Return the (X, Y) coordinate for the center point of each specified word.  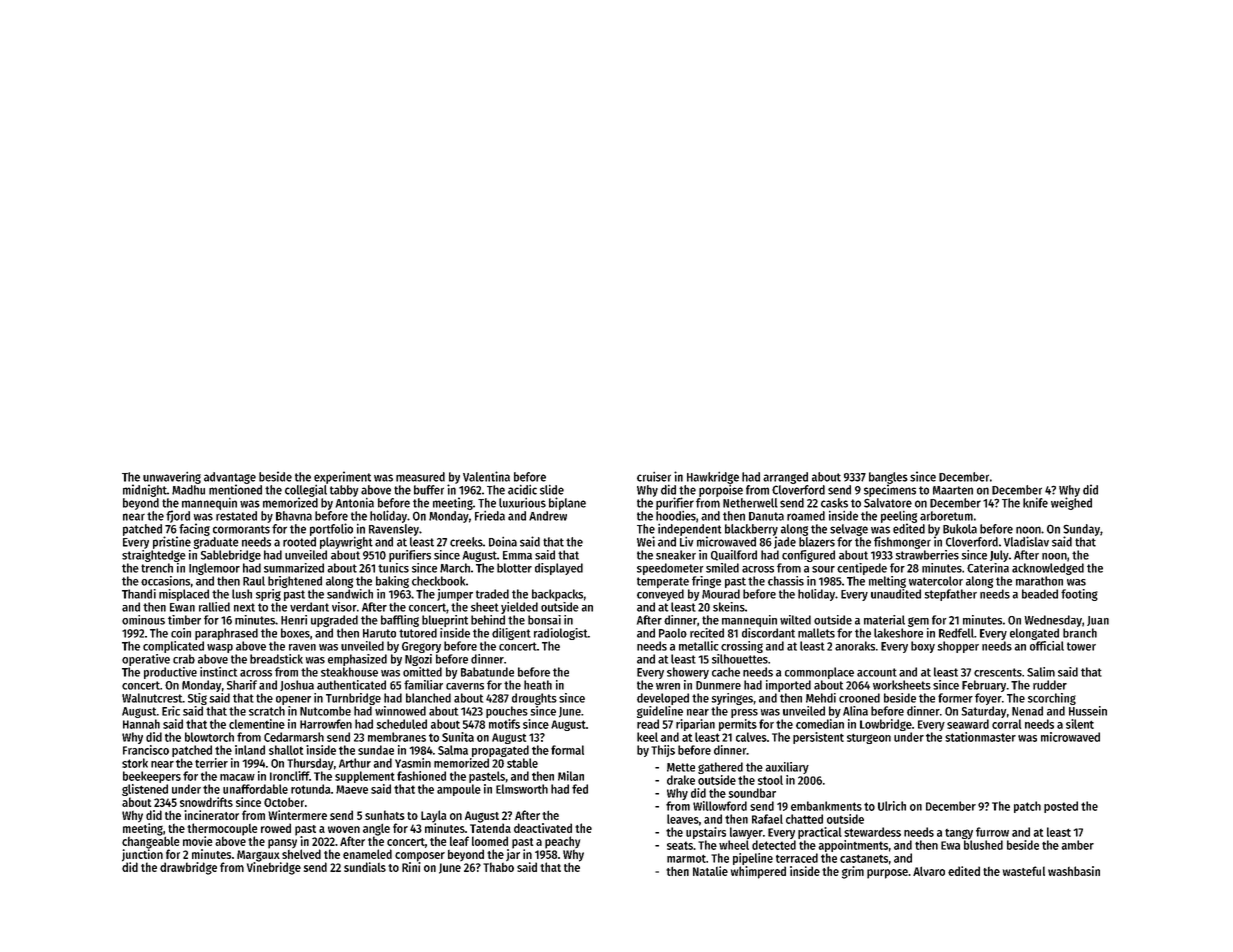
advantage (230, 478)
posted (1061, 807)
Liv (686, 542)
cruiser (654, 477)
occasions (165, 581)
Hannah (141, 724)
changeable (151, 842)
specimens (890, 490)
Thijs (663, 751)
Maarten (953, 490)
